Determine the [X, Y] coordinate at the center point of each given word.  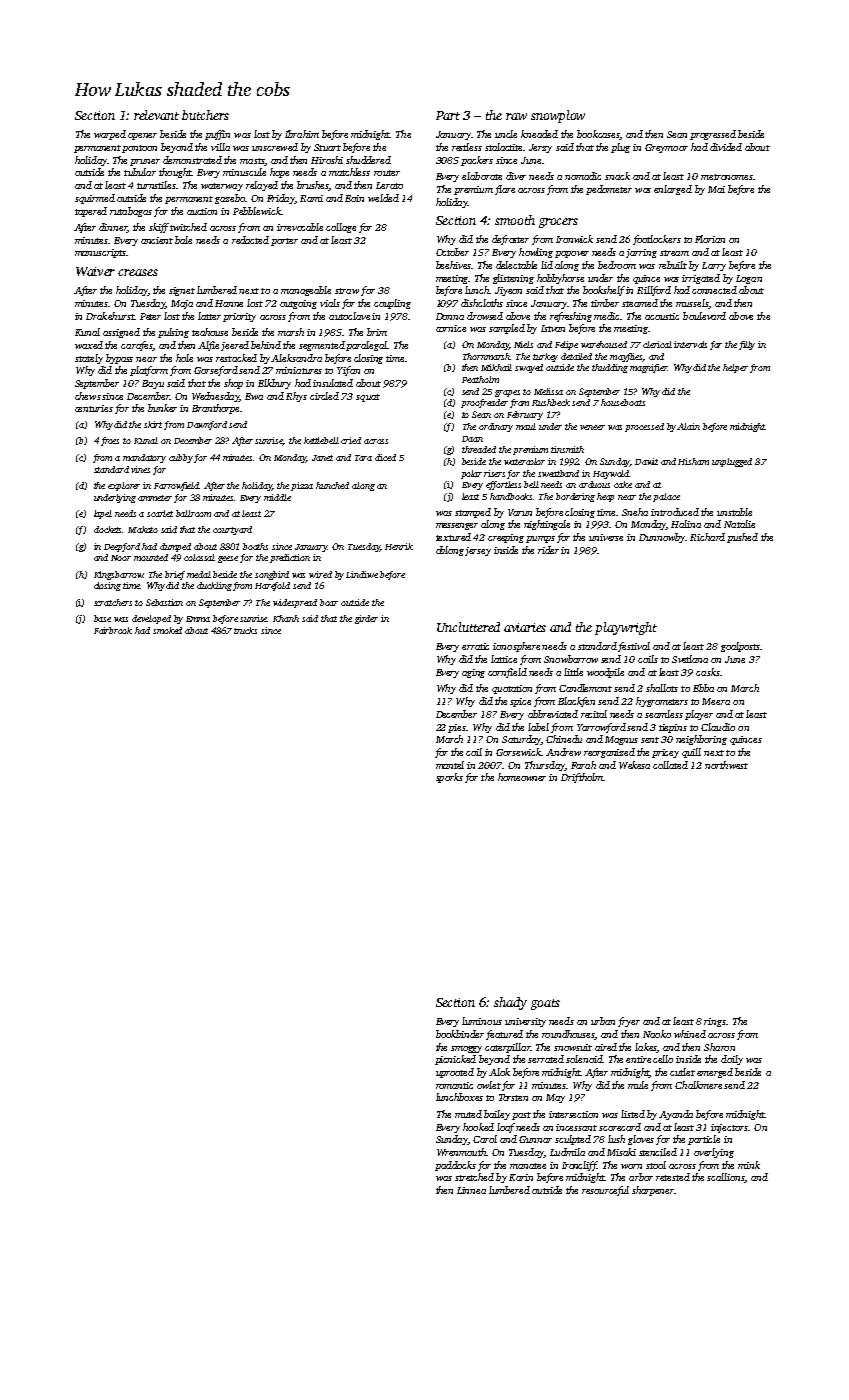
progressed [713, 135]
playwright [626, 628]
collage [341, 228]
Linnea [471, 1190]
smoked [167, 630]
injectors [729, 1128]
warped [110, 135]
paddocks [455, 1166]
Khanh [286, 618]
